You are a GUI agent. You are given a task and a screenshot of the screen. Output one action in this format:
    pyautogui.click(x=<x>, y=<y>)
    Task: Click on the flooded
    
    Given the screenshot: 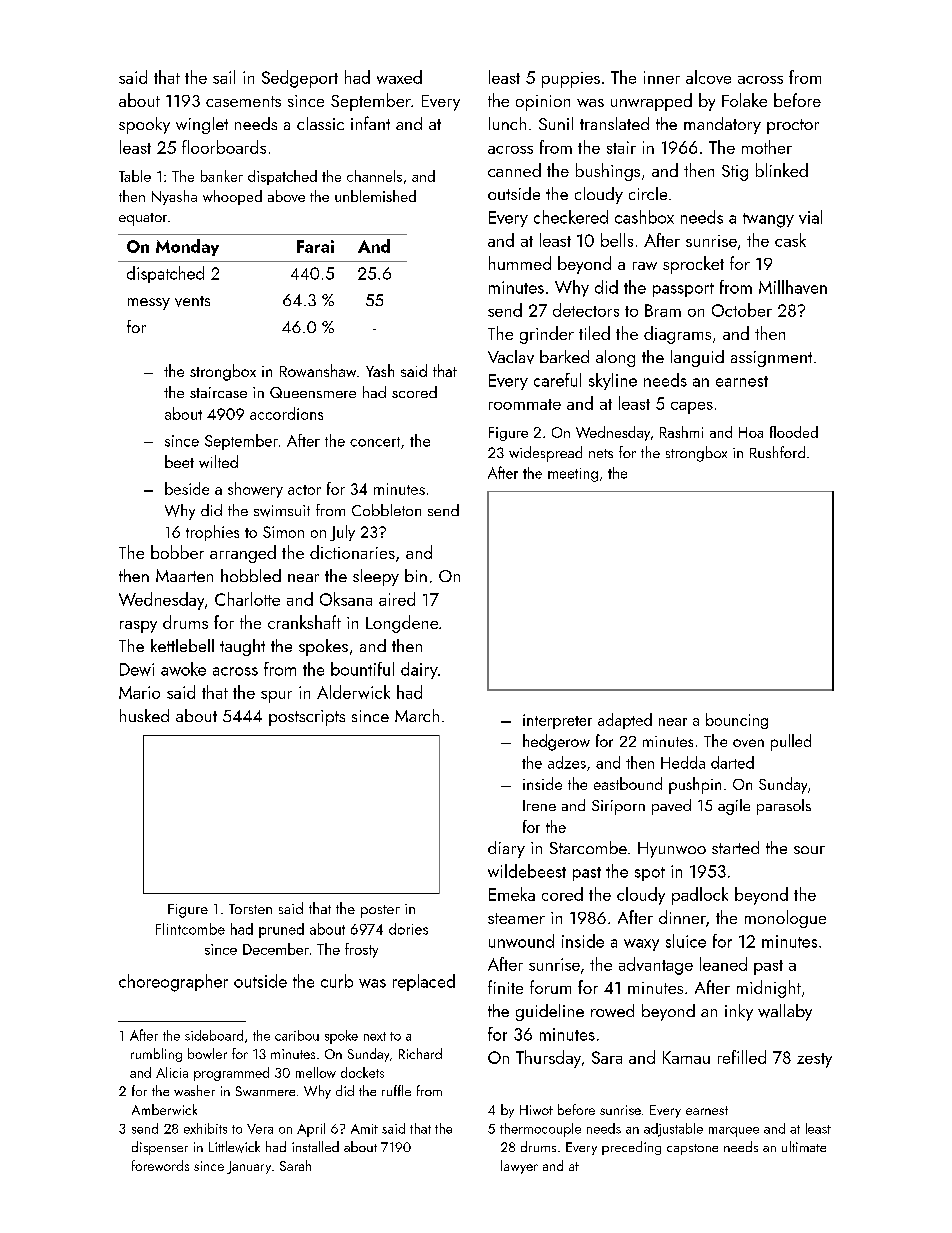 What is the action you would take?
    pyautogui.click(x=794, y=432)
